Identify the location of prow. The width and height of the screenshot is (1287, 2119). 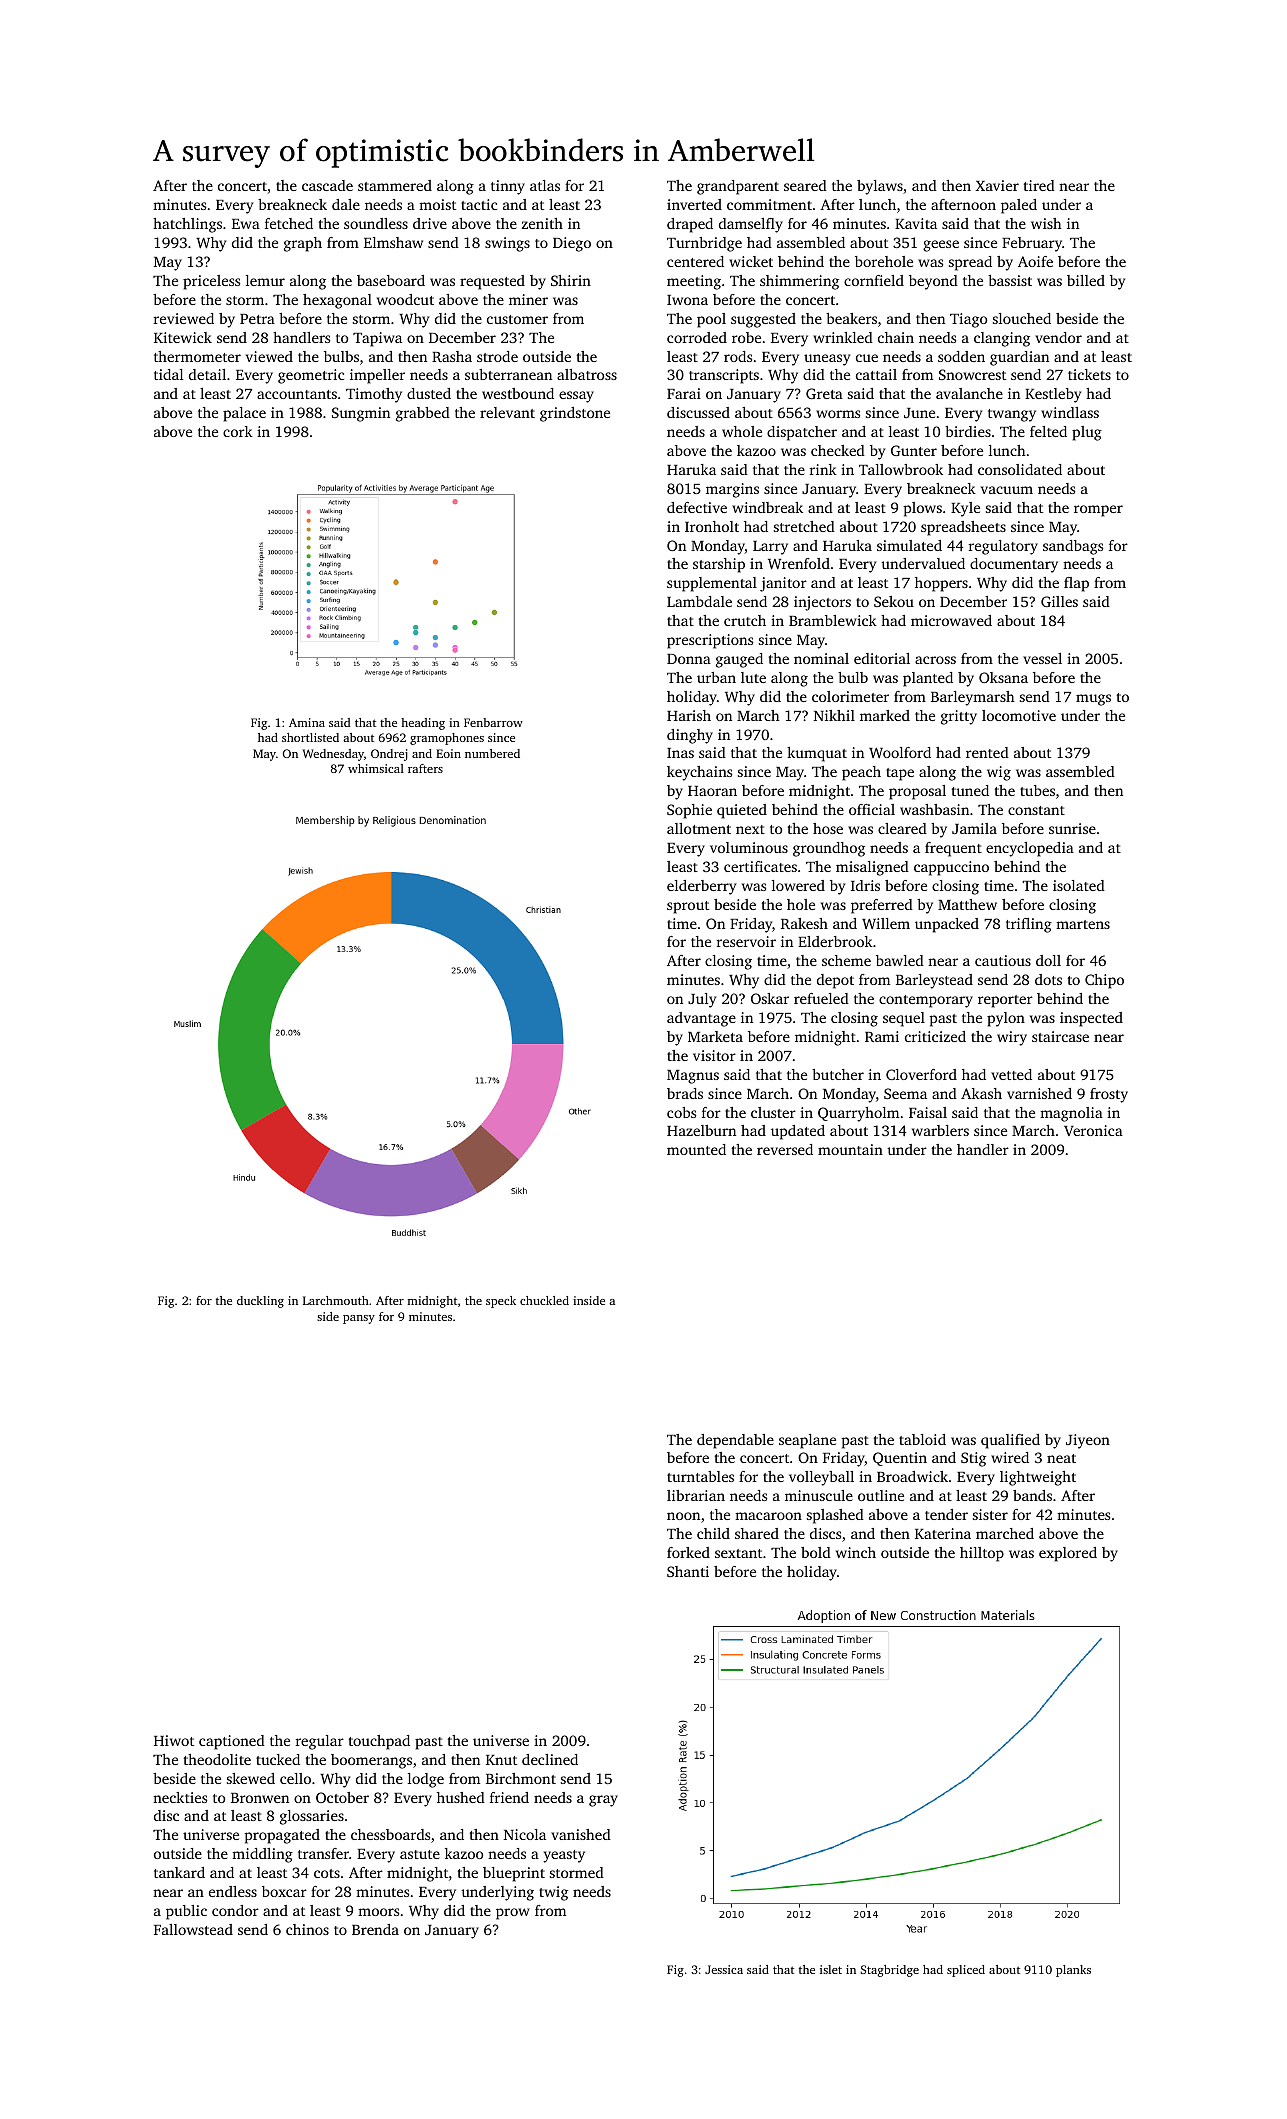
(513, 1914).
